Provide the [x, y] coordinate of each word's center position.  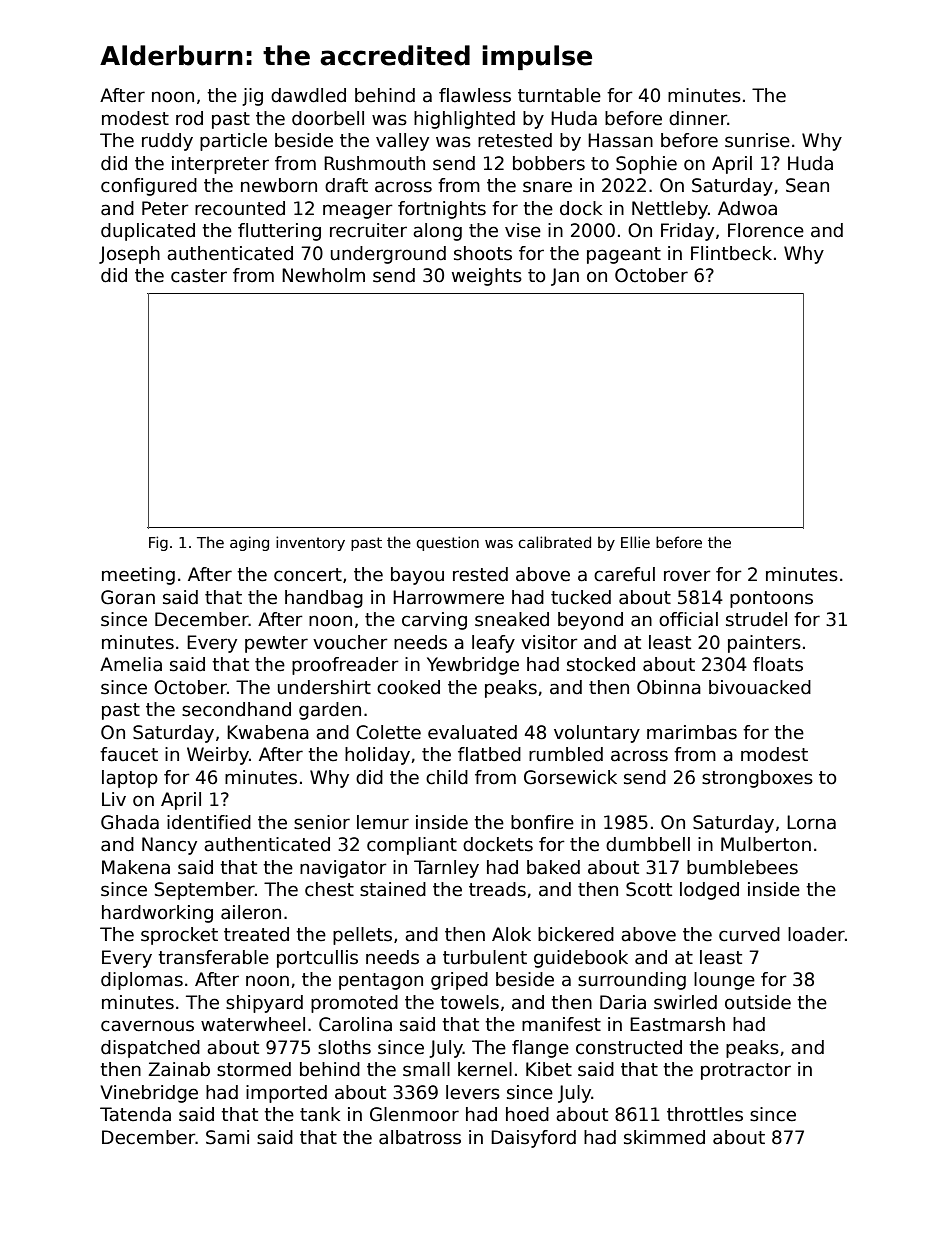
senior [322, 822]
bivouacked [760, 687]
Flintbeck [731, 253]
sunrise [757, 140]
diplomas [142, 981]
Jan [565, 277]
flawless [475, 95]
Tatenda [135, 1114]
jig [252, 97]
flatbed [489, 754]
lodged [709, 891]
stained [393, 889]
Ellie [635, 542]
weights [487, 277]
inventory [310, 543]
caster [199, 276]
